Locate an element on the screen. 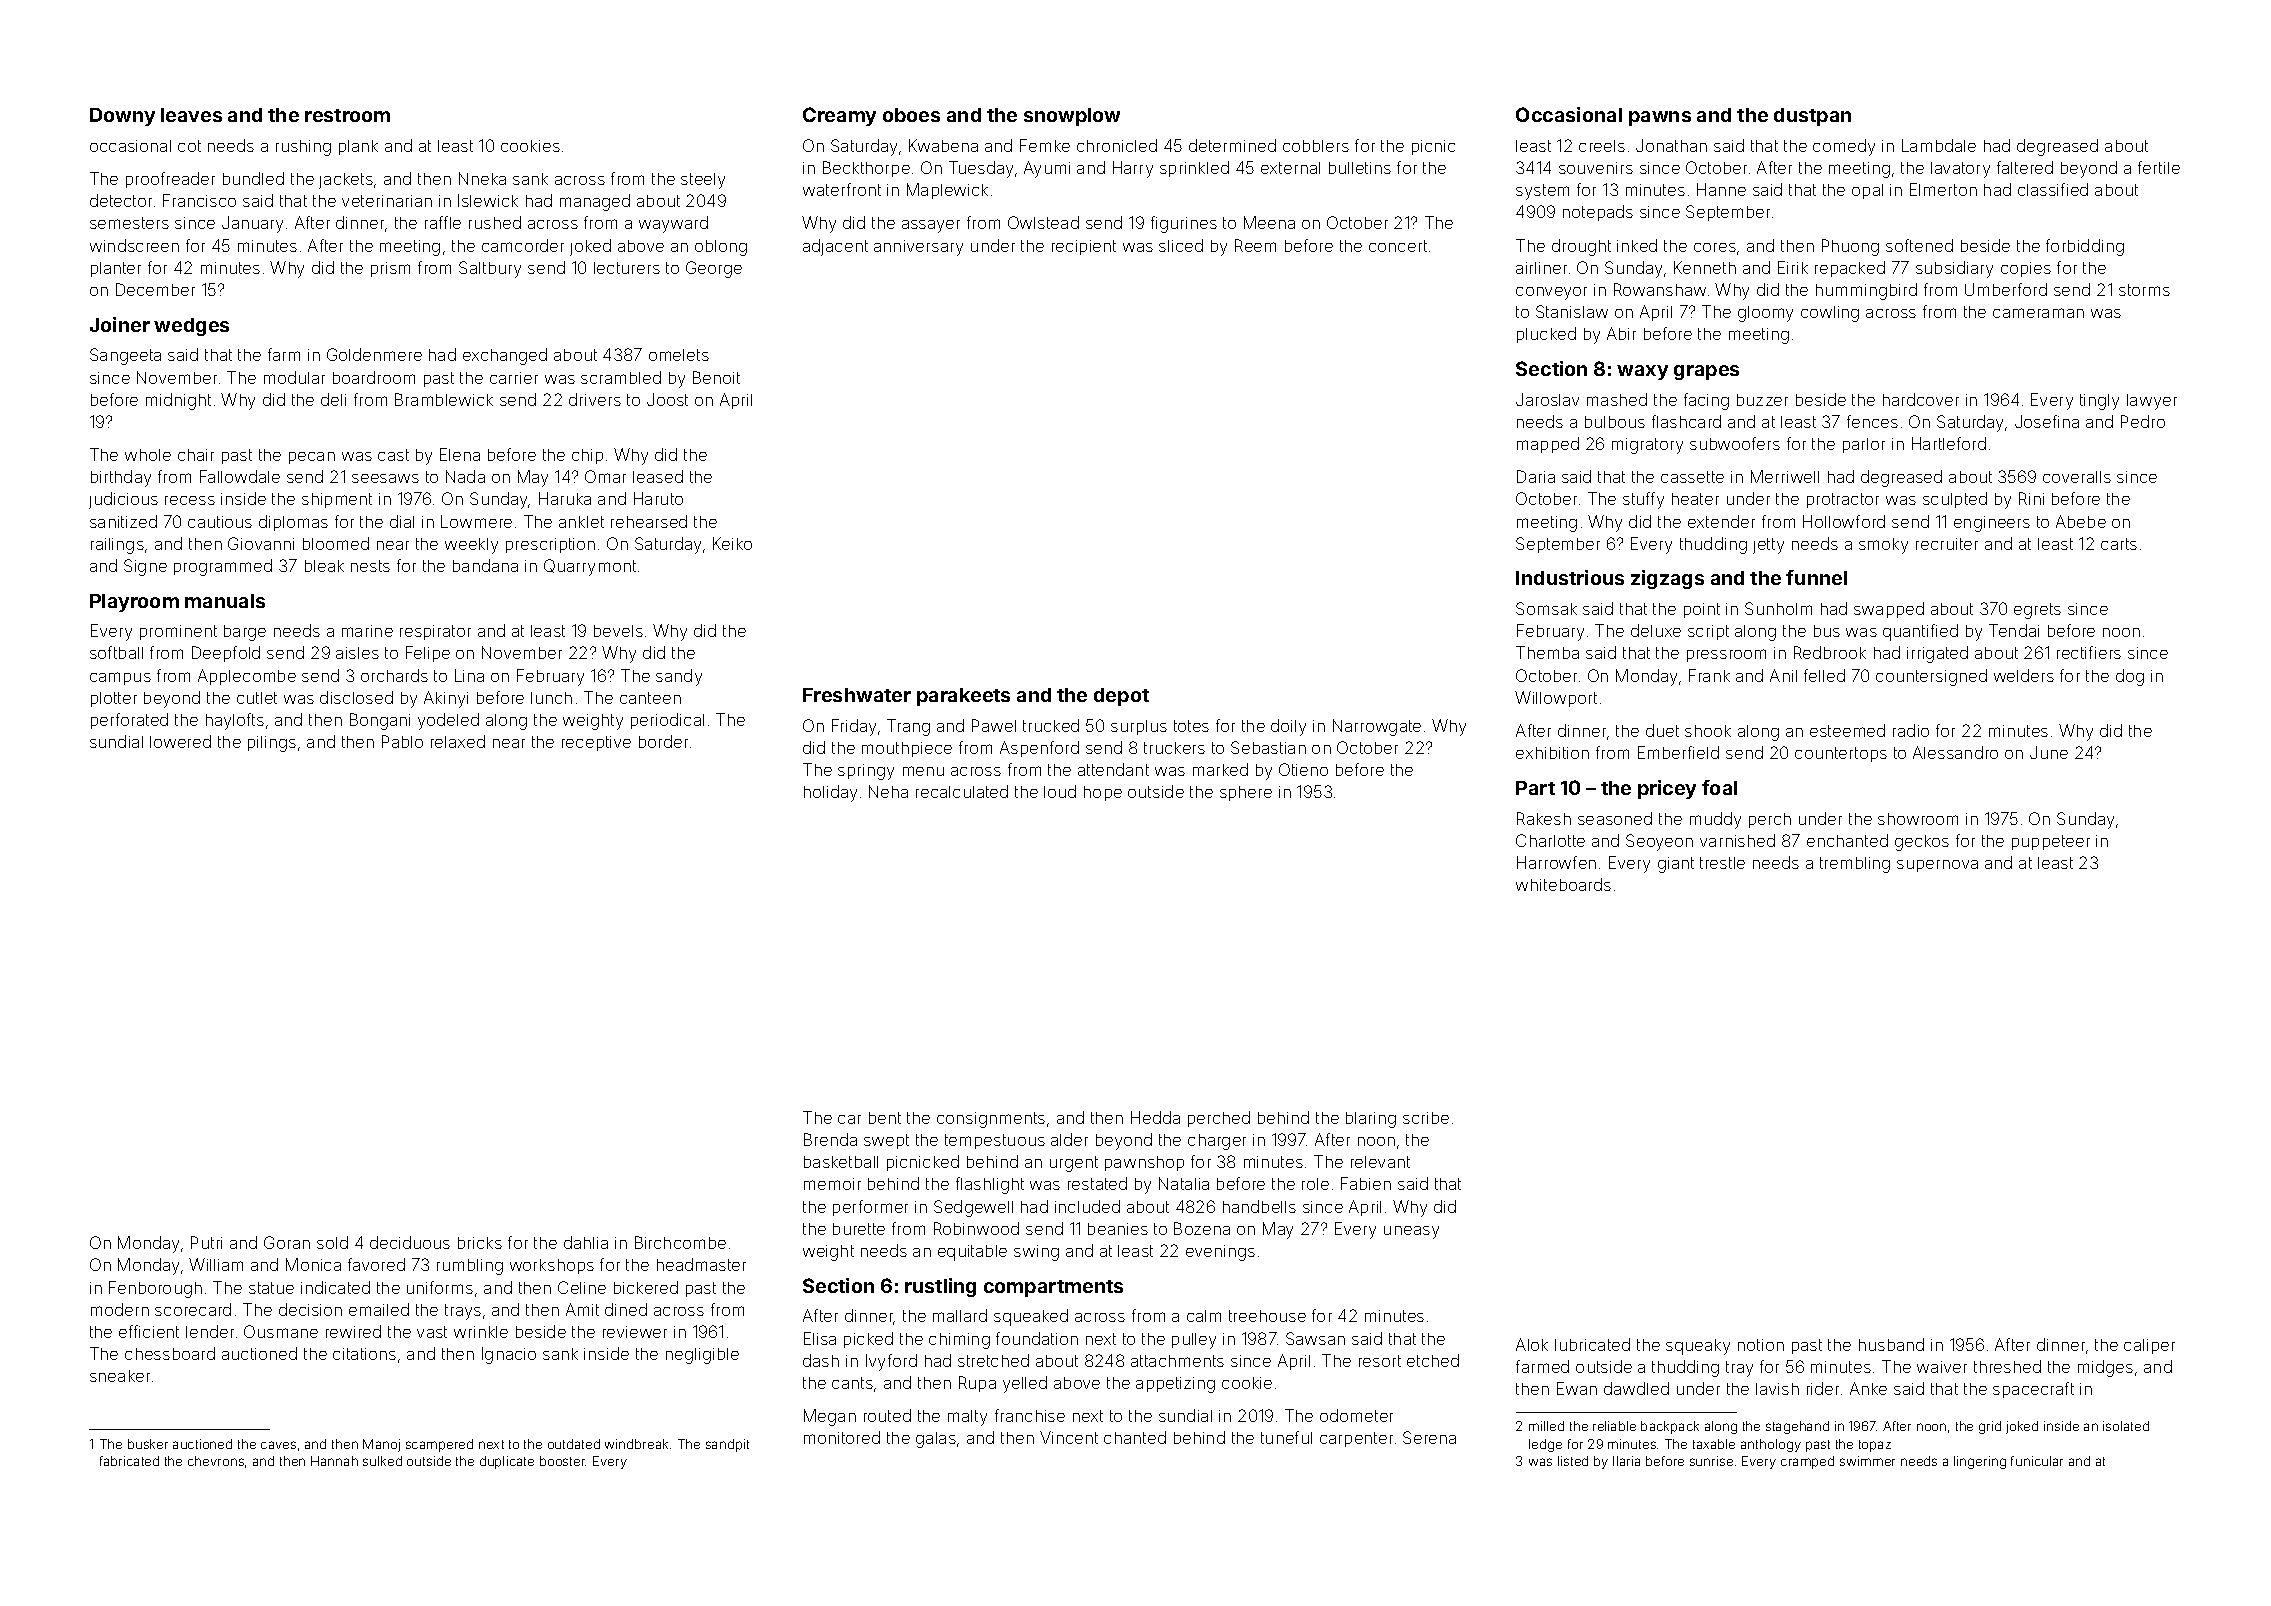 The width and height of the screenshot is (2271, 1606). Amit is located at coordinates (582, 1309).
